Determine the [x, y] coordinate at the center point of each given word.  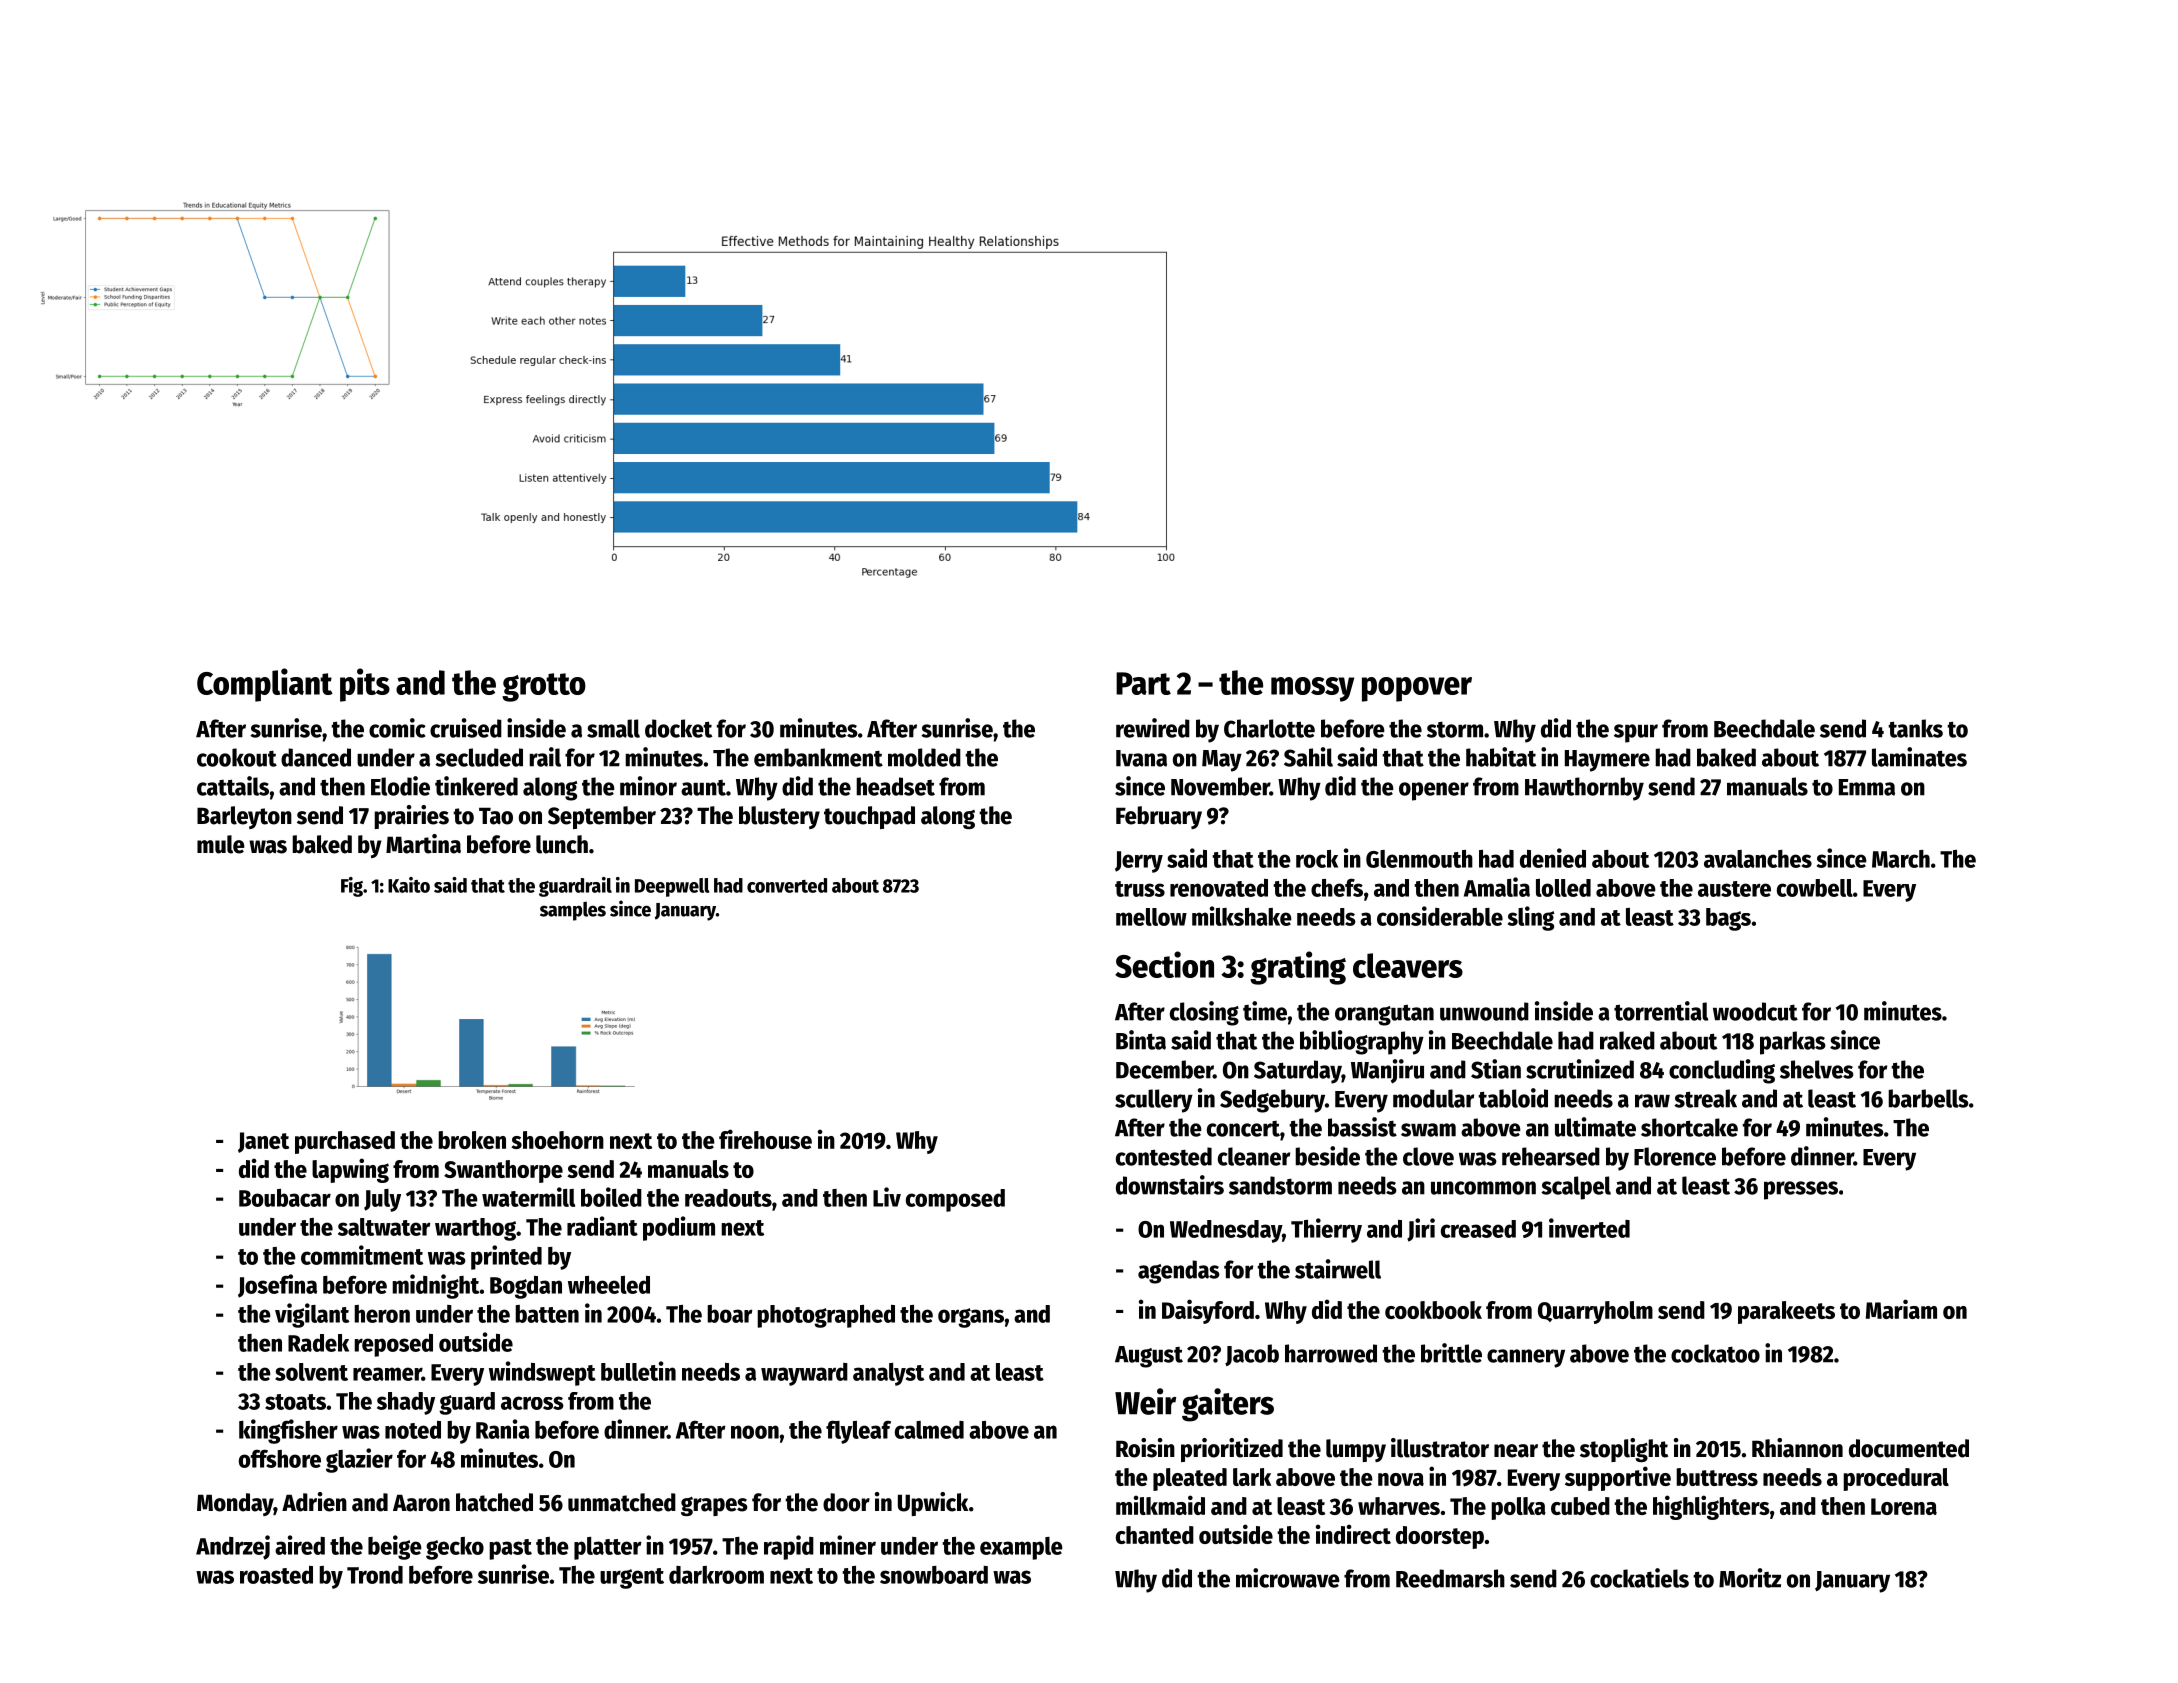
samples [573, 911]
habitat [1501, 757]
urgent [632, 1578]
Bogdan [526, 1287]
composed [955, 1200]
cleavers [1408, 965]
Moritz [1750, 1578]
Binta [1141, 1040]
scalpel [1576, 1188]
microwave [1288, 1578]
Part [1143, 683]
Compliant [265, 685]
